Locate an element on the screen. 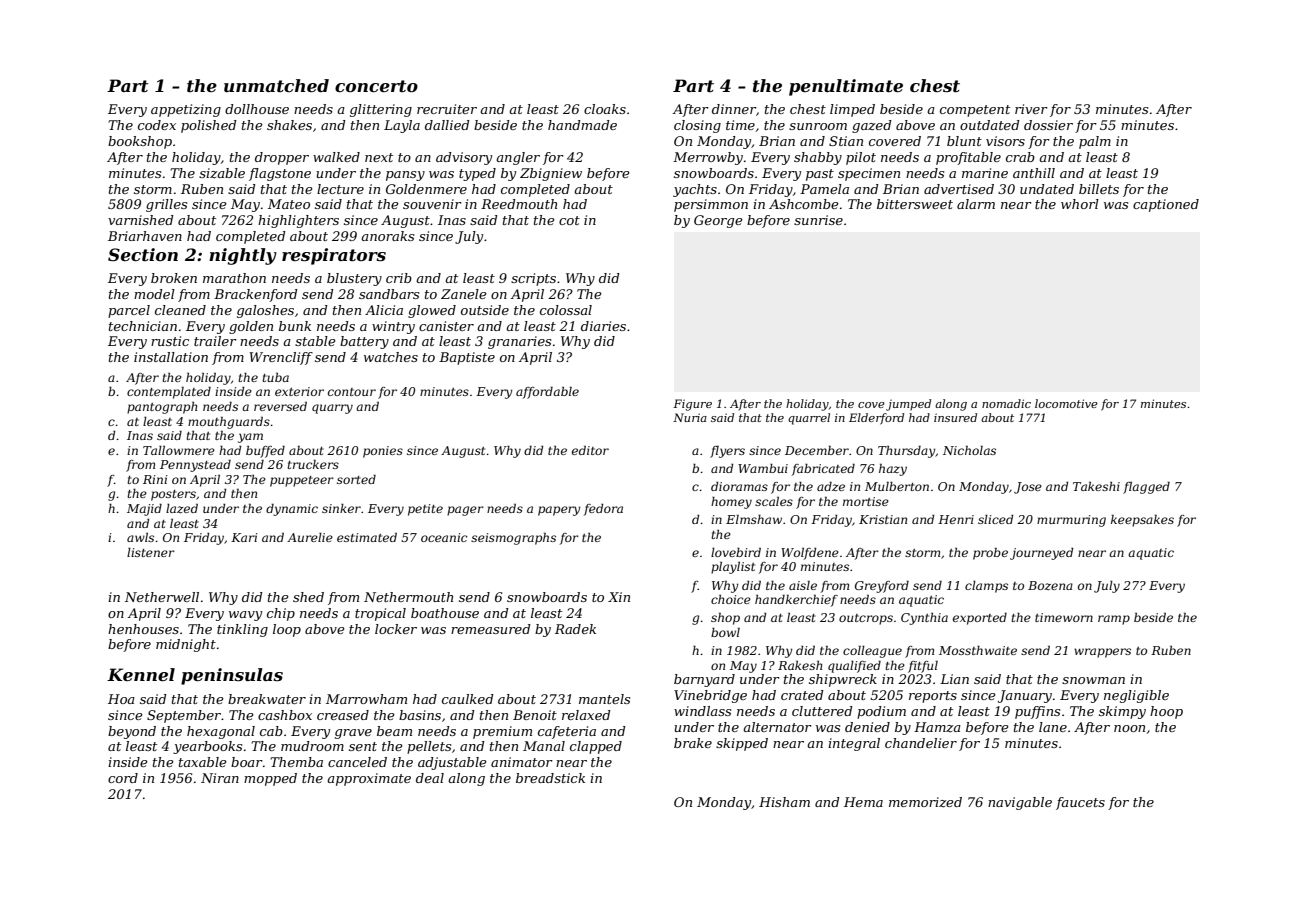 This screenshot has width=1308, height=924. walked is located at coordinates (336, 157).
